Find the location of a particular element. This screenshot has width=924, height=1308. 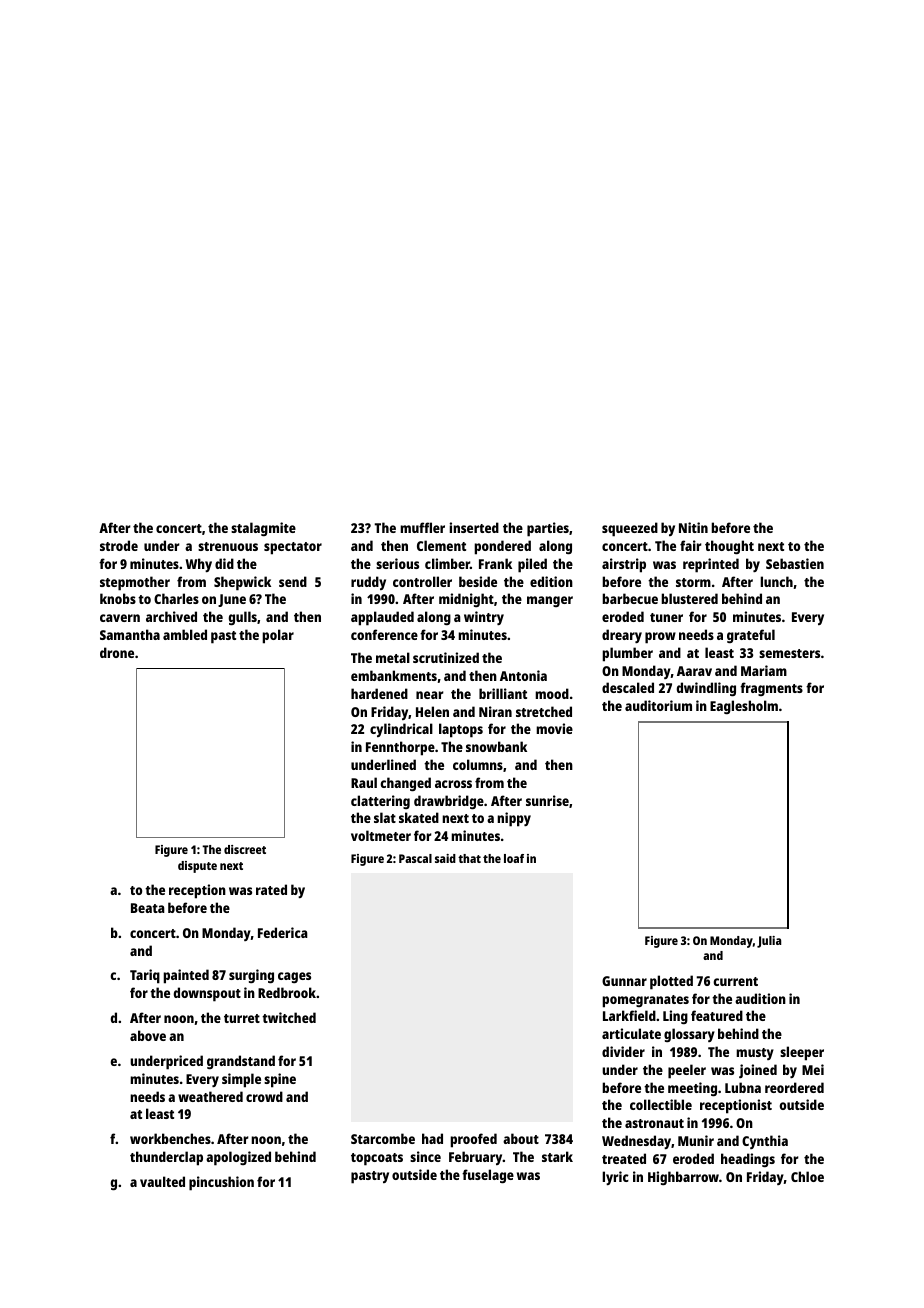

Highbarrow is located at coordinates (683, 1178).
